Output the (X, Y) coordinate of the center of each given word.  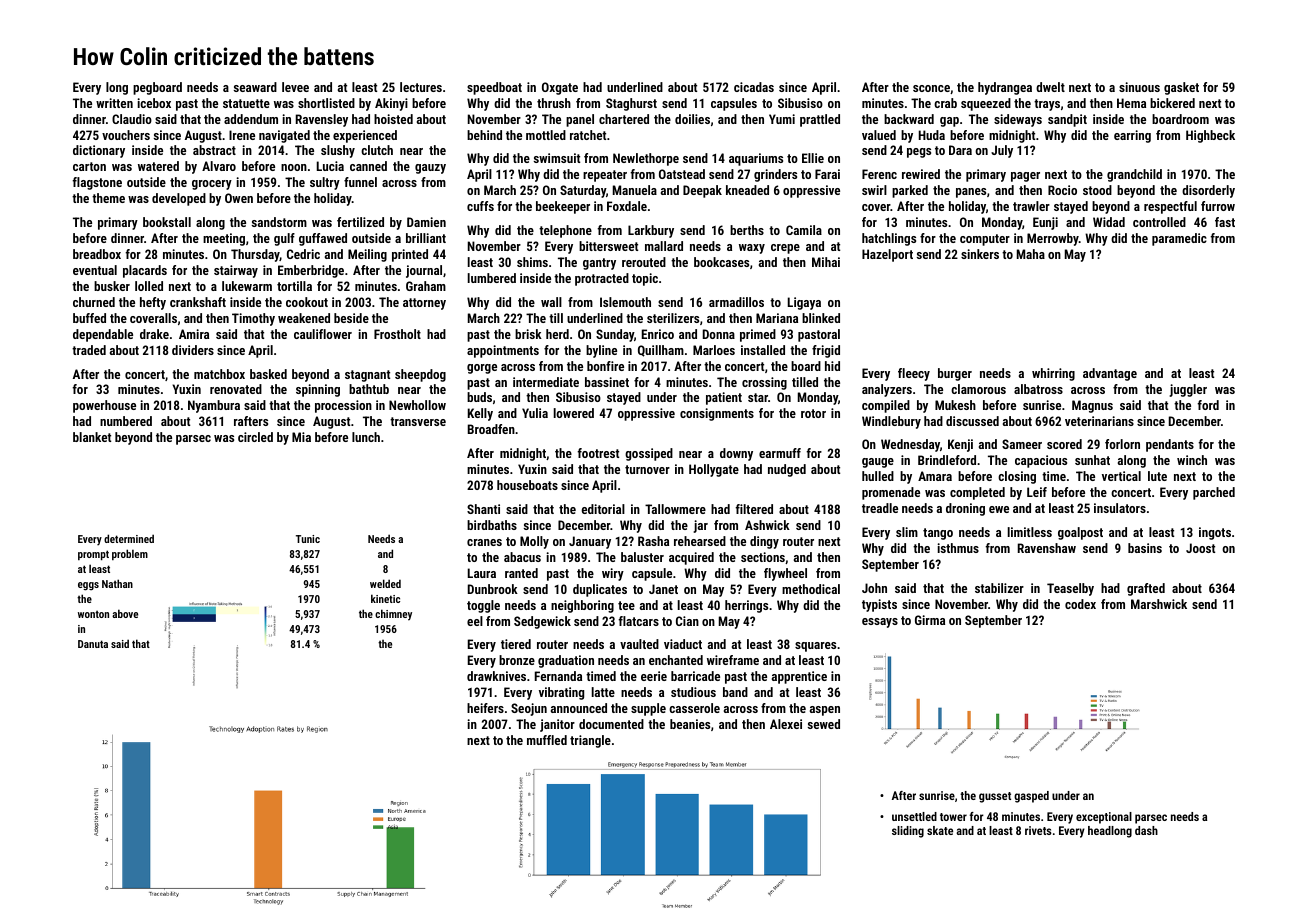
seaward (255, 87)
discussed (972, 421)
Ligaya (804, 303)
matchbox (219, 374)
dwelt (1050, 87)
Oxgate (560, 88)
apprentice (799, 677)
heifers (485, 708)
